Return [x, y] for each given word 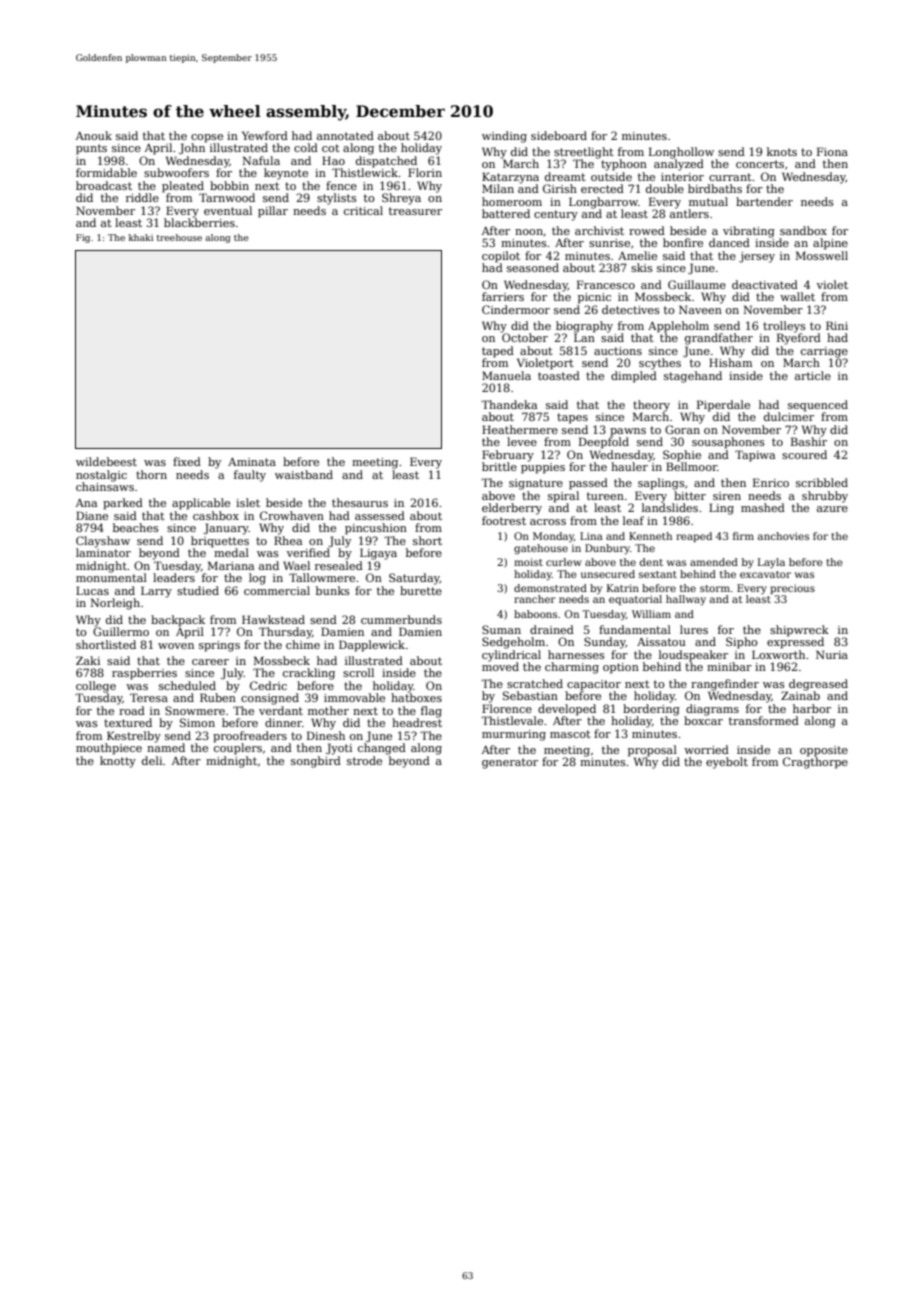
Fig [83, 238]
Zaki [88, 660]
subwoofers [176, 172]
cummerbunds [401, 619]
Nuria [832, 654]
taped [498, 352]
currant [730, 177]
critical [363, 210]
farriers [503, 296]
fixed [187, 461]
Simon [197, 722]
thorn [151, 474]
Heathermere [520, 429]
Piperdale [723, 406]
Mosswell [822, 255]
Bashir [809, 441]
